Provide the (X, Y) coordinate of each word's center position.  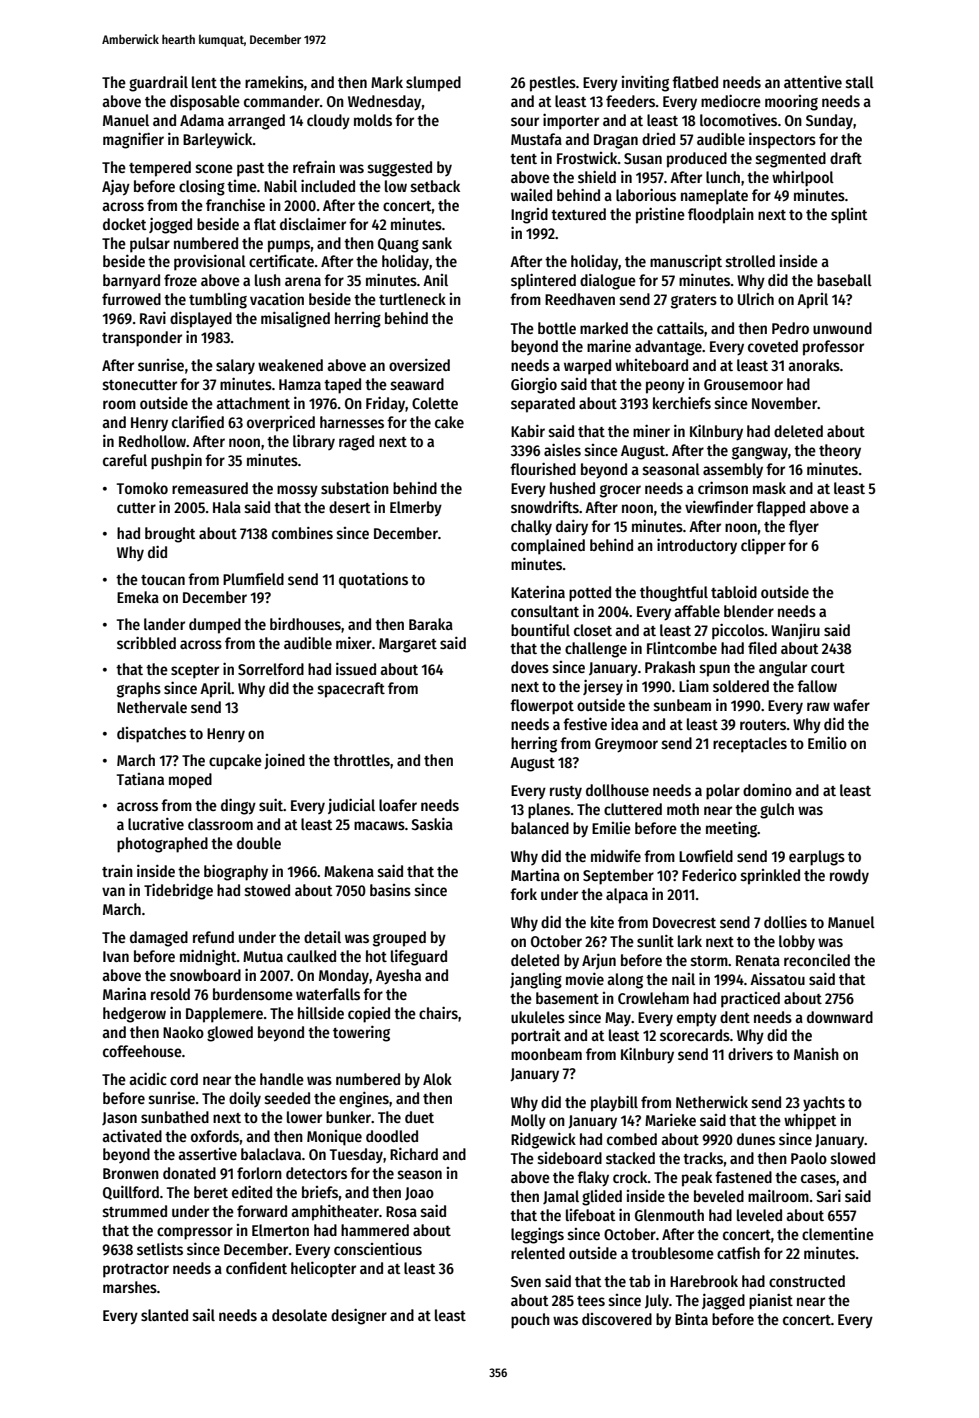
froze (180, 280)
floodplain (721, 216)
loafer (398, 805)
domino (767, 789)
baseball (844, 280)
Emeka (138, 597)
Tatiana (140, 779)
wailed (531, 194)
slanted (164, 1315)
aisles (562, 449)
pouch (530, 1321)
